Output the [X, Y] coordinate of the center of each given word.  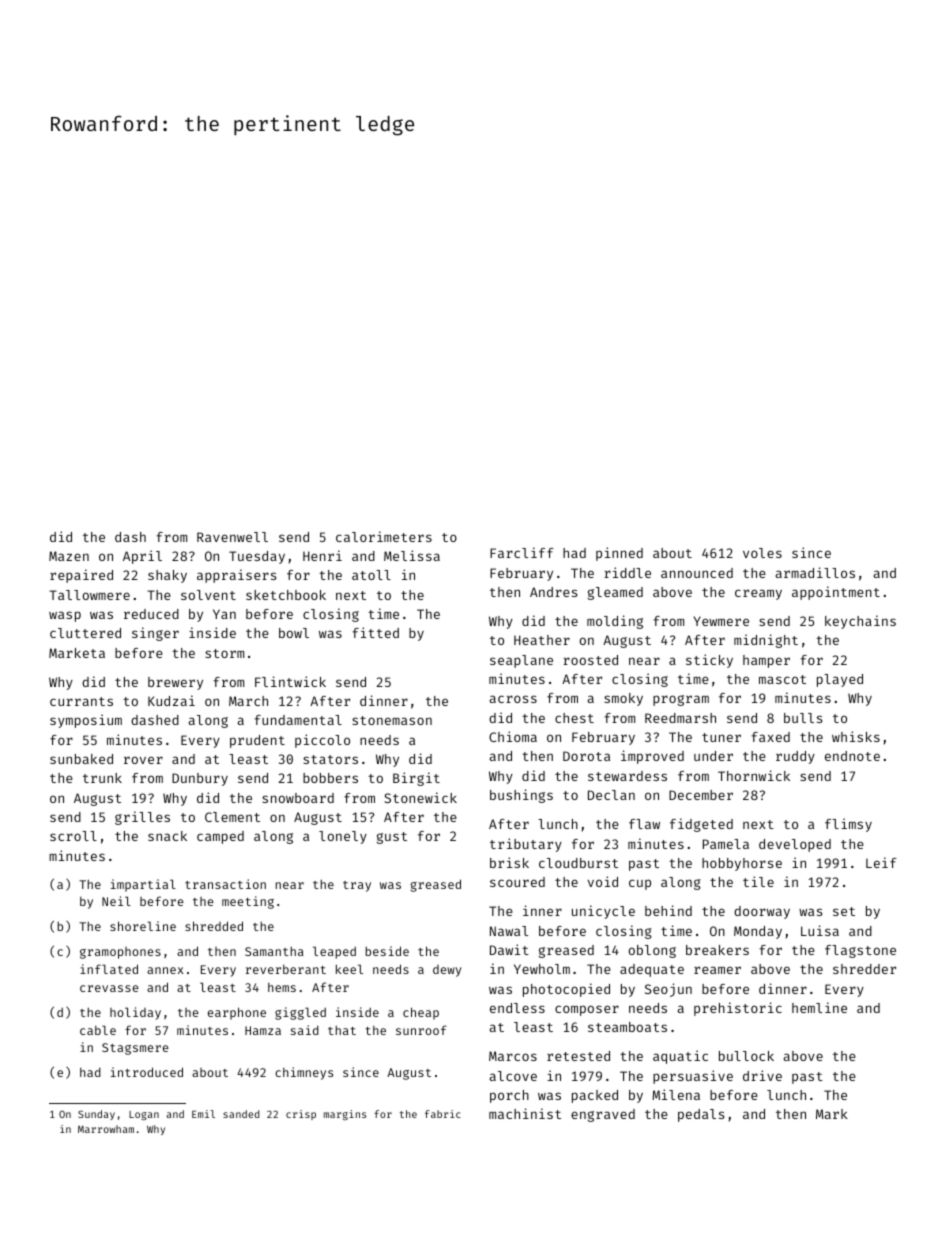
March [248, 701]
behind [668, 910]
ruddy [795, 757]
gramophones [120, 953]
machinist [525, 1113]
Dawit [509, 949]
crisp [301, 1115]
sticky [709, 661]
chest [574, 718]
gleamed [615, 593]
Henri [322, 555]
